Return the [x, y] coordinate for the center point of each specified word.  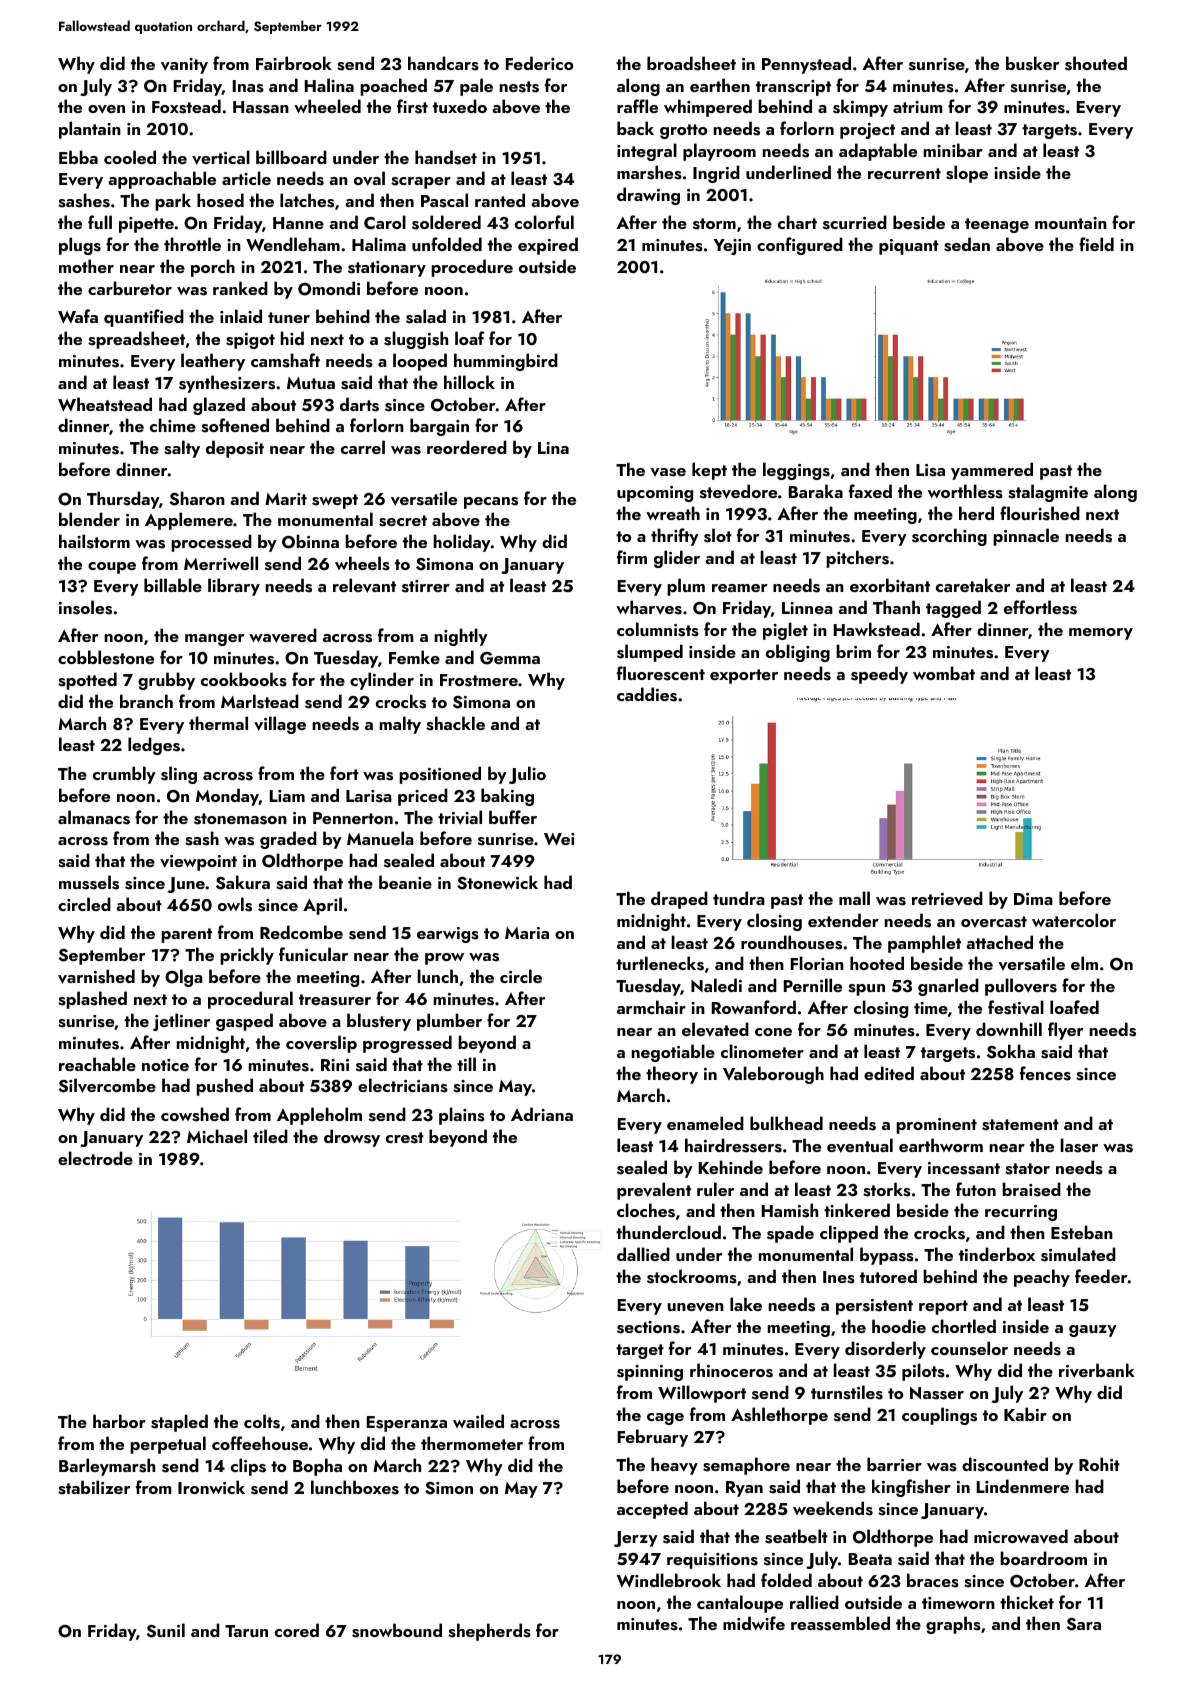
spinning [650, 1373]
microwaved [1021, 1536]
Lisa [930, 470]
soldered [446, 222]
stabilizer [94, 1487]
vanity [184, 66]
